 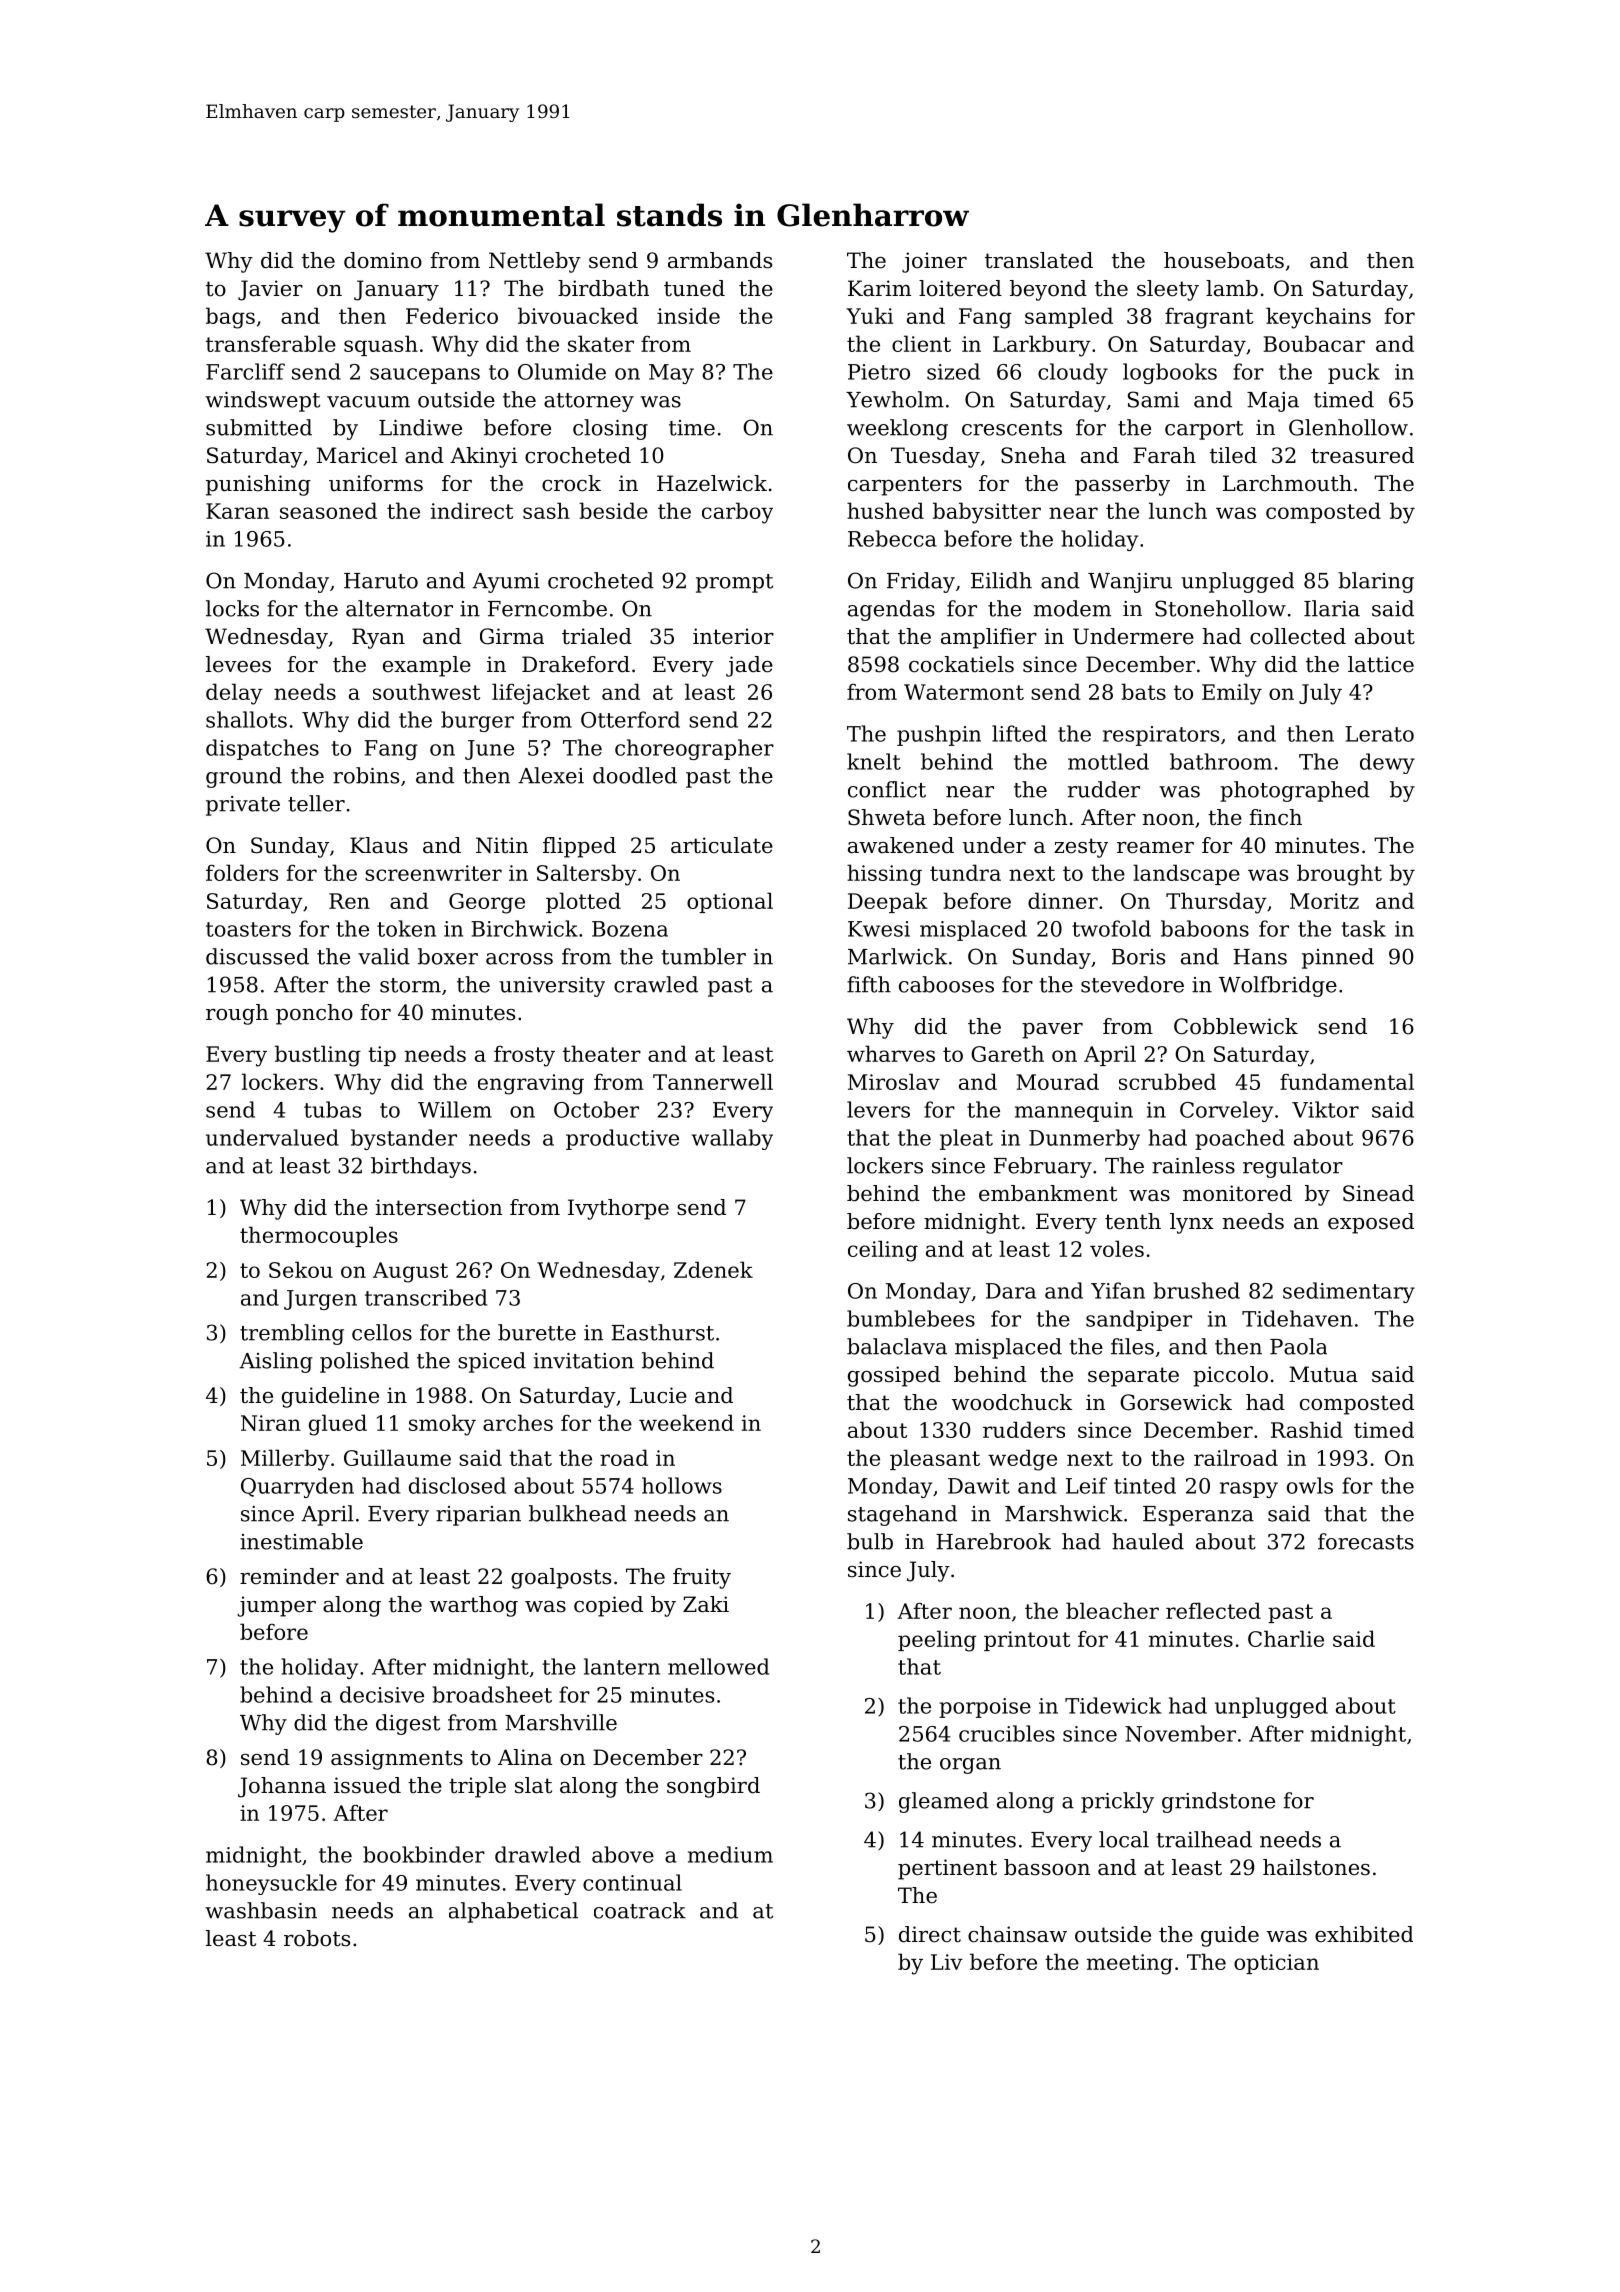 What do you see at coordinates (317, 1938) in the image?
I see `robots` at bounding box center [317, 1938].
